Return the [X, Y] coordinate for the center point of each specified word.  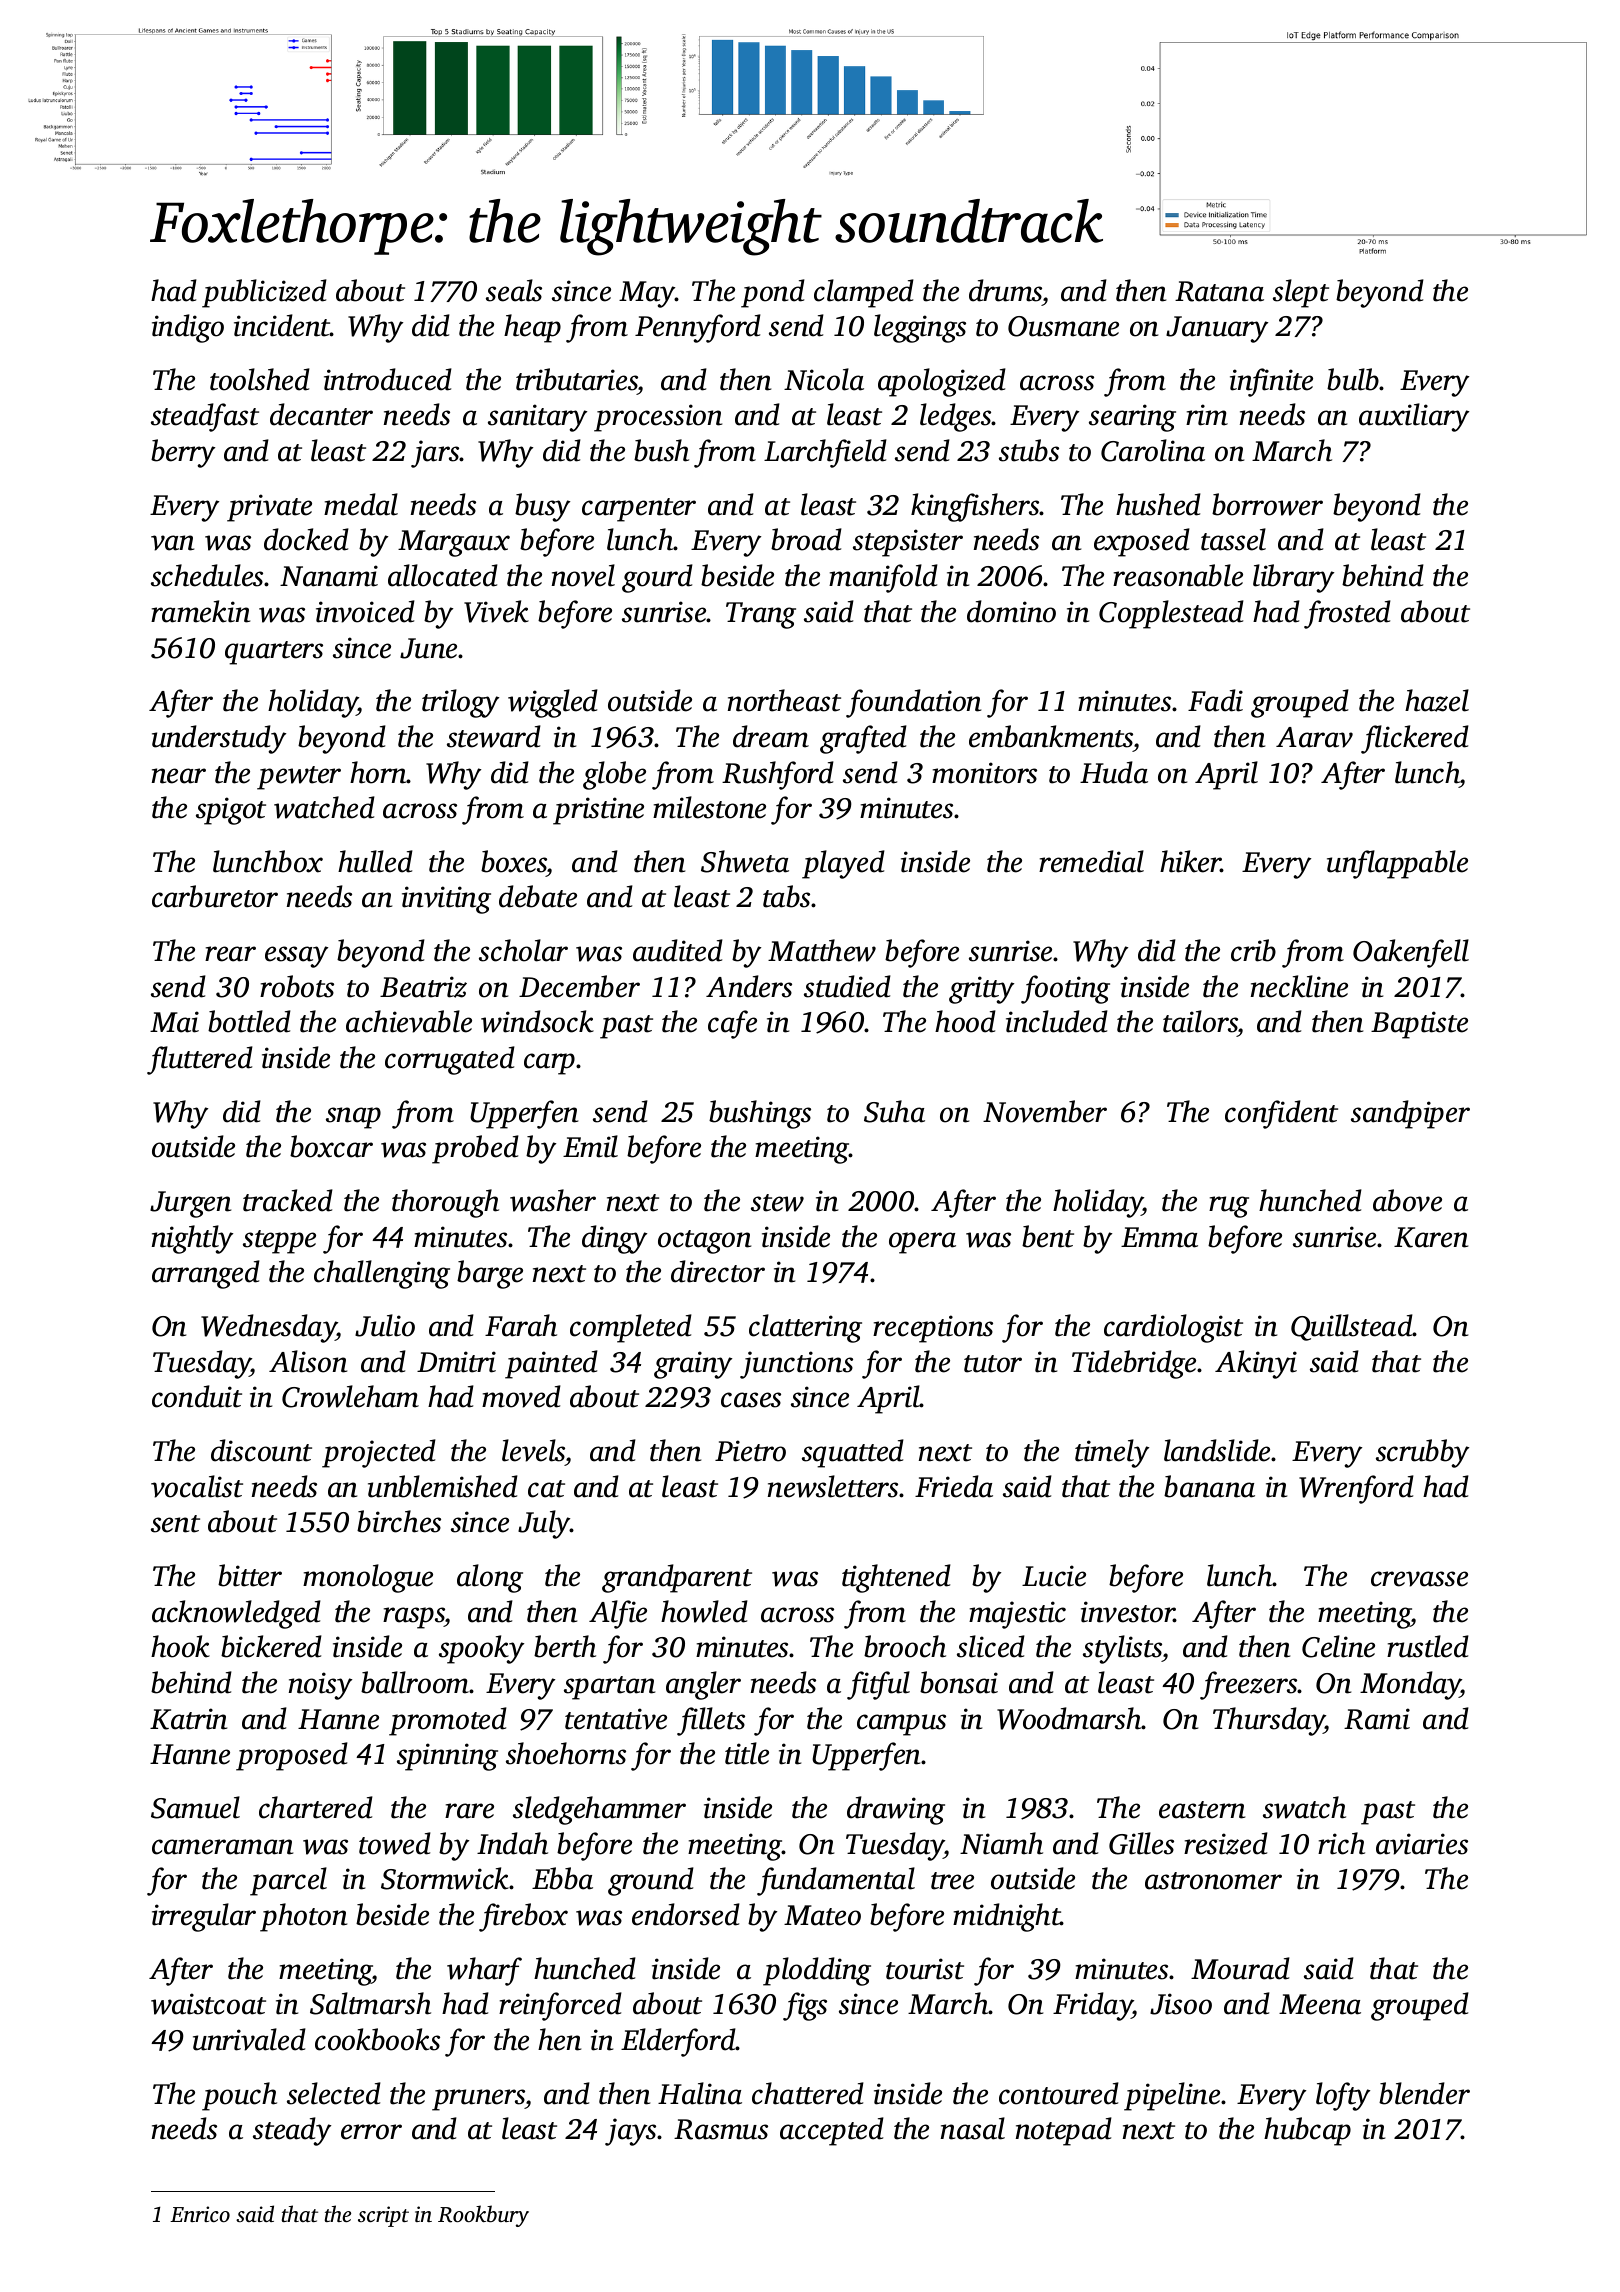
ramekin [200, 611]
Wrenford [1356, 1489]
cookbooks [377, 2039]
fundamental [836, 1881]
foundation [913, 703]
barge [490, 1274]
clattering [805, 1328]
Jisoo [1181, 2004]
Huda [1114, 772]
